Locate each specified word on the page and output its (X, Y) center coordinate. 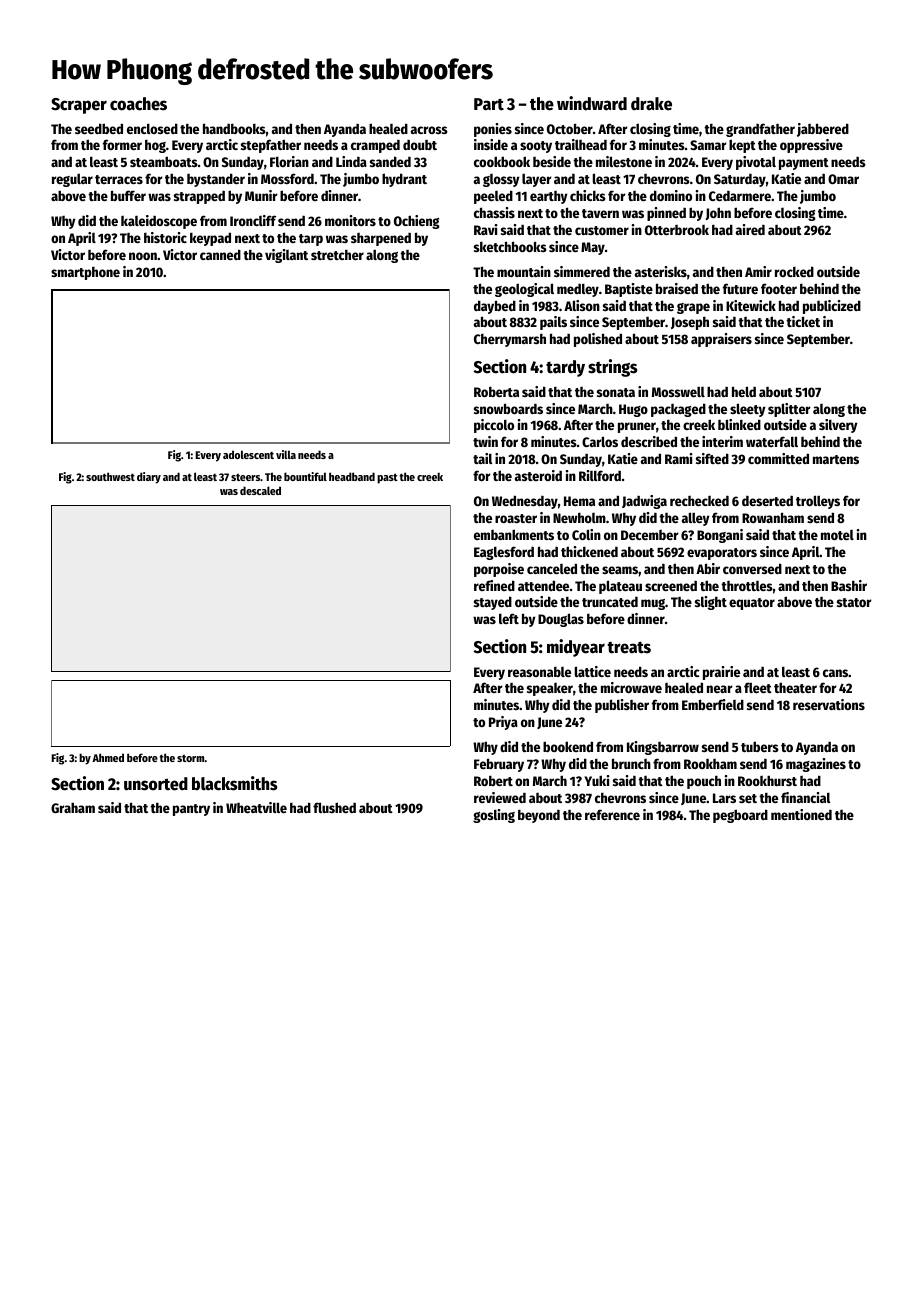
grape (693, 308)
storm (191, 758)
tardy (565, 368)
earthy (549, 197)
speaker (550, 689)
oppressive (811, 146)
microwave (631, 687)
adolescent (248, 454)
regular (72, 180)
